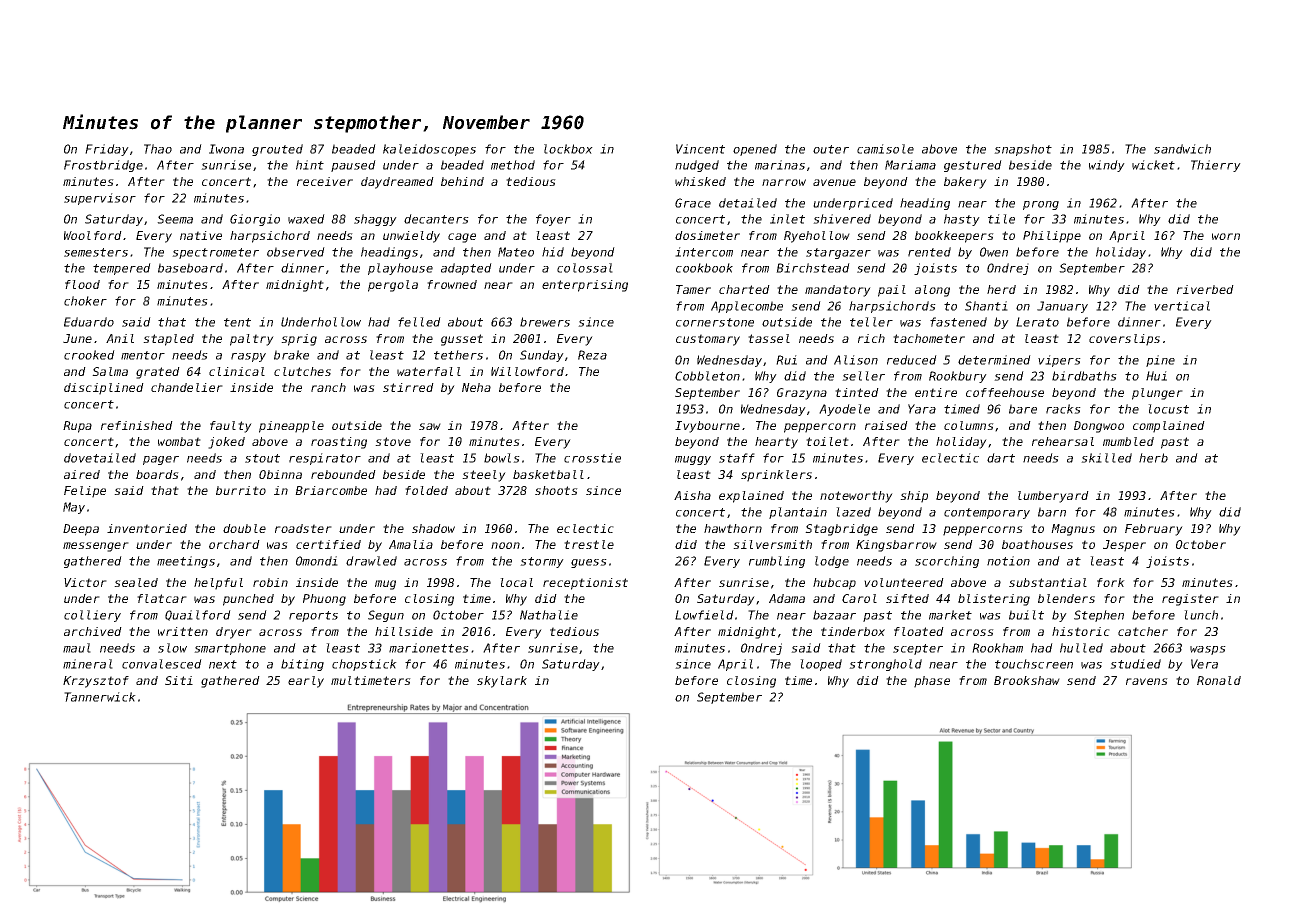  Describe the element at coordinates (234, 544) in the screenshot. I see `orchard` at that location.
